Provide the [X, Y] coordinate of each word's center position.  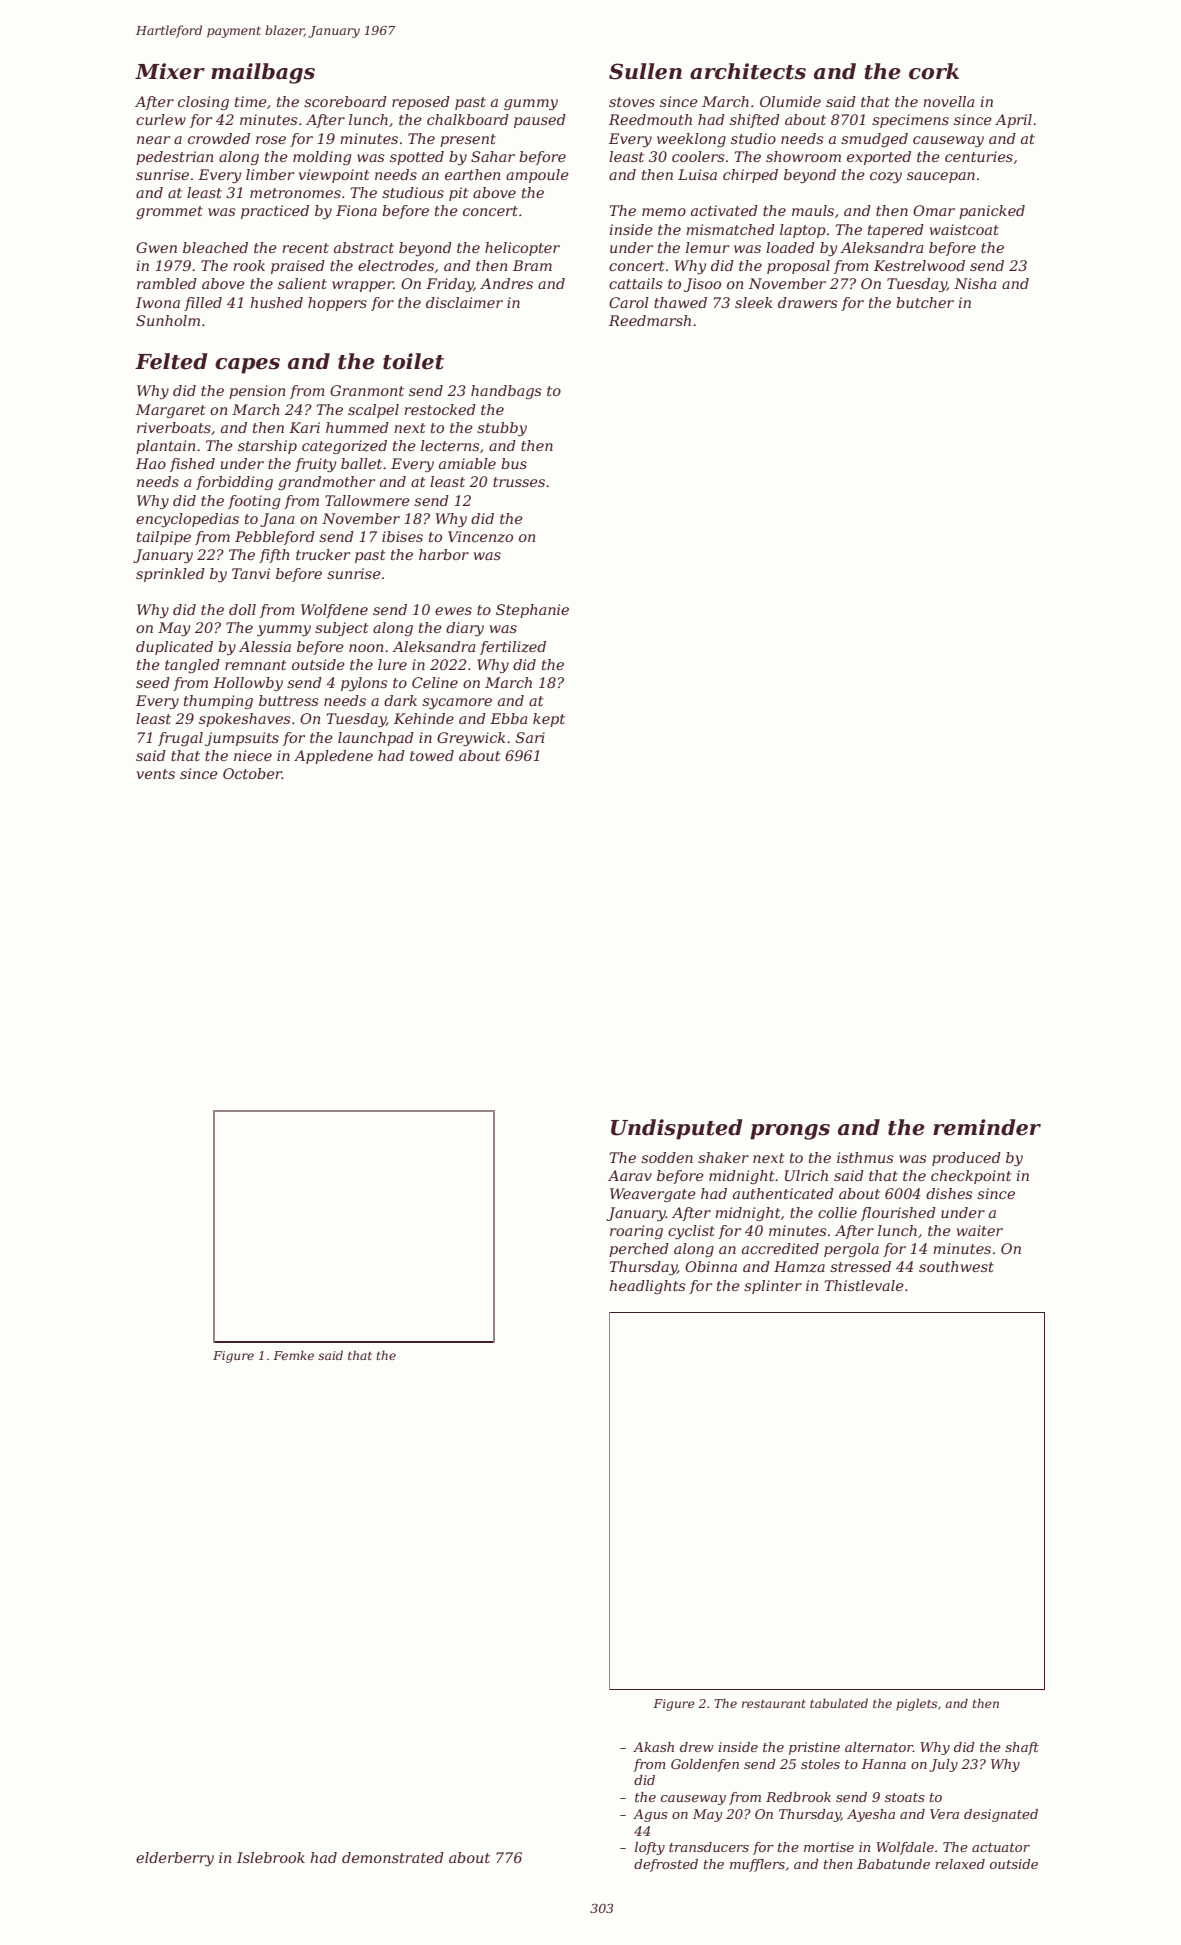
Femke [293, 1355]
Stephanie [532, 611]
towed [432, 755]
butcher [925, 302]
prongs [790, 1132]
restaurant [774, 1704]
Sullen [645, 71]
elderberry [175, 1859]
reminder [987, 1127]
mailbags [263, 73]
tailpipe [164, 538]
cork [934, 71]
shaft [1022, 1748]
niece [253, 755]
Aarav [630, 1175]
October [252, 773]
